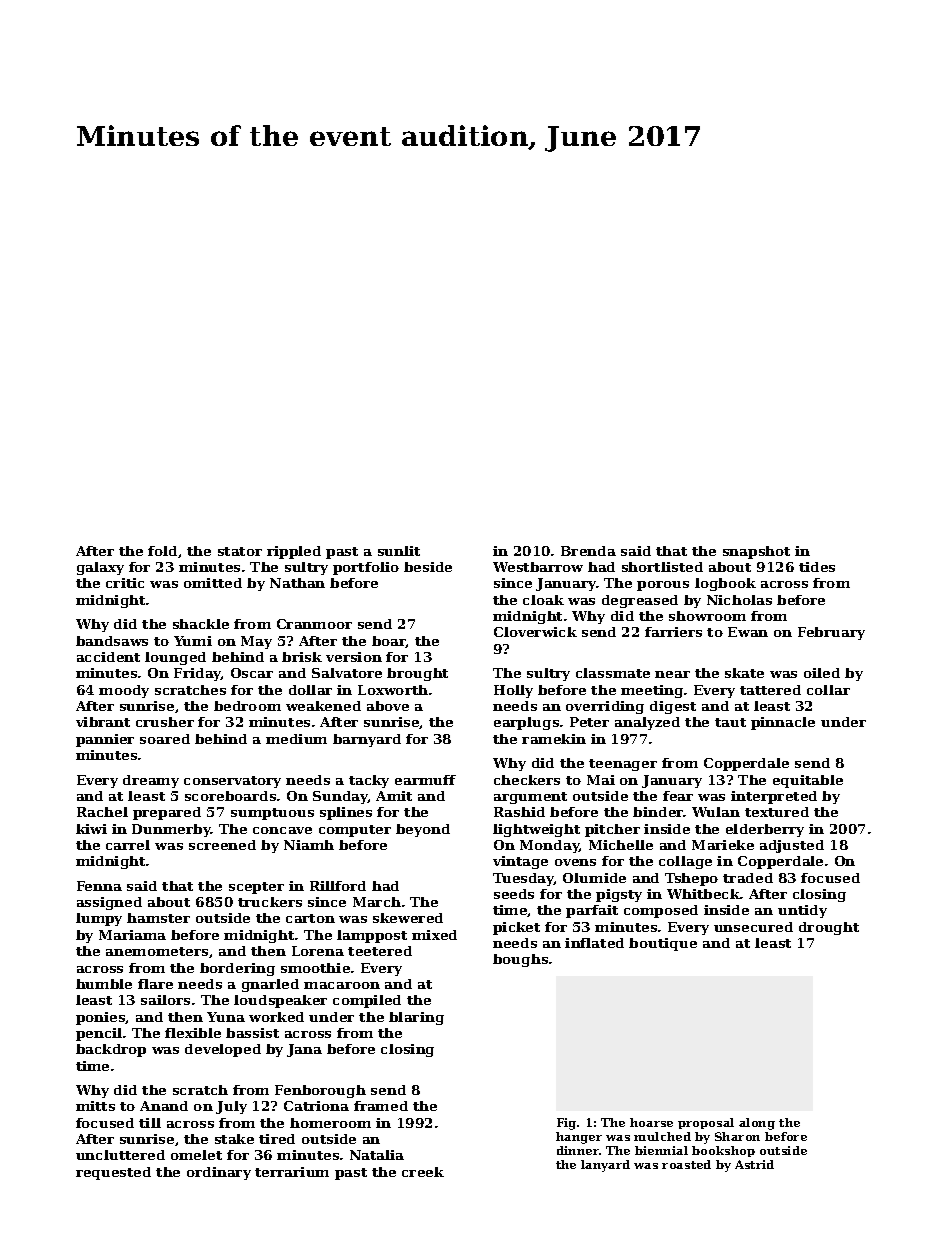 The width and height of the screenshot is (952, 1233). Describe the element at coordinates (399, 551) in the screenshot. I see `sunlit` at that location.
